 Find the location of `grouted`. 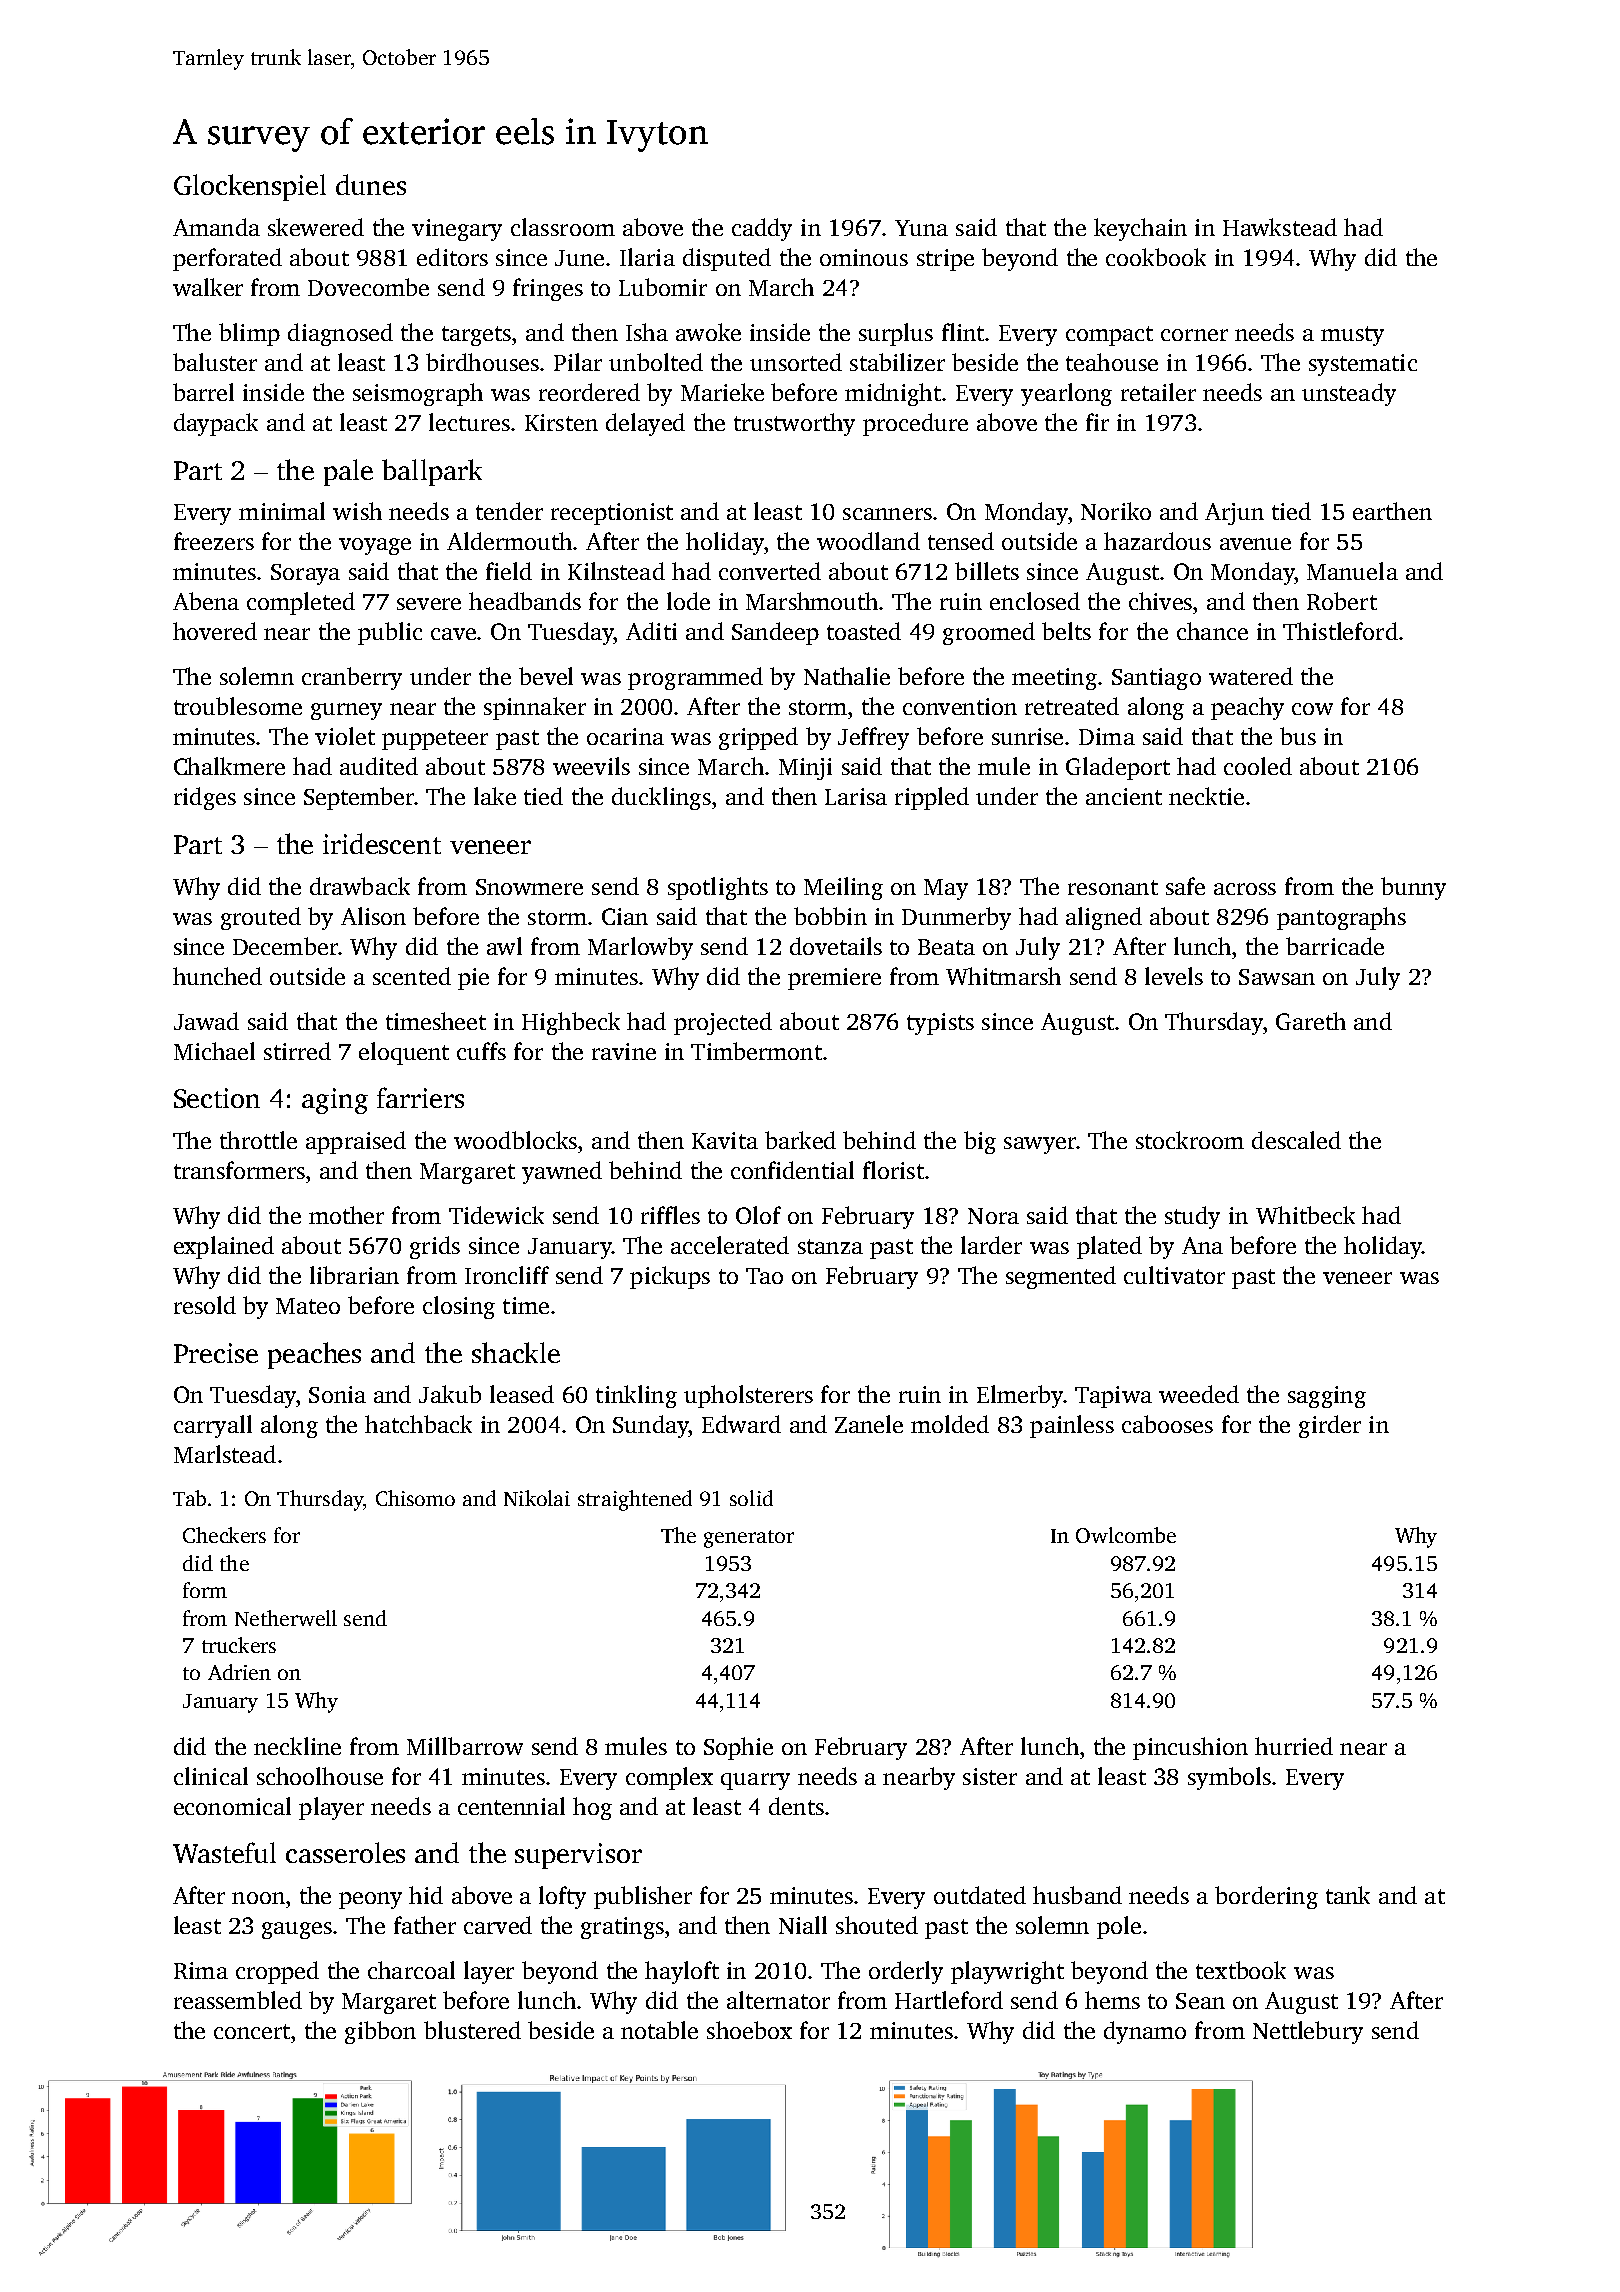

grouted is located at coordinates (261, 918).
